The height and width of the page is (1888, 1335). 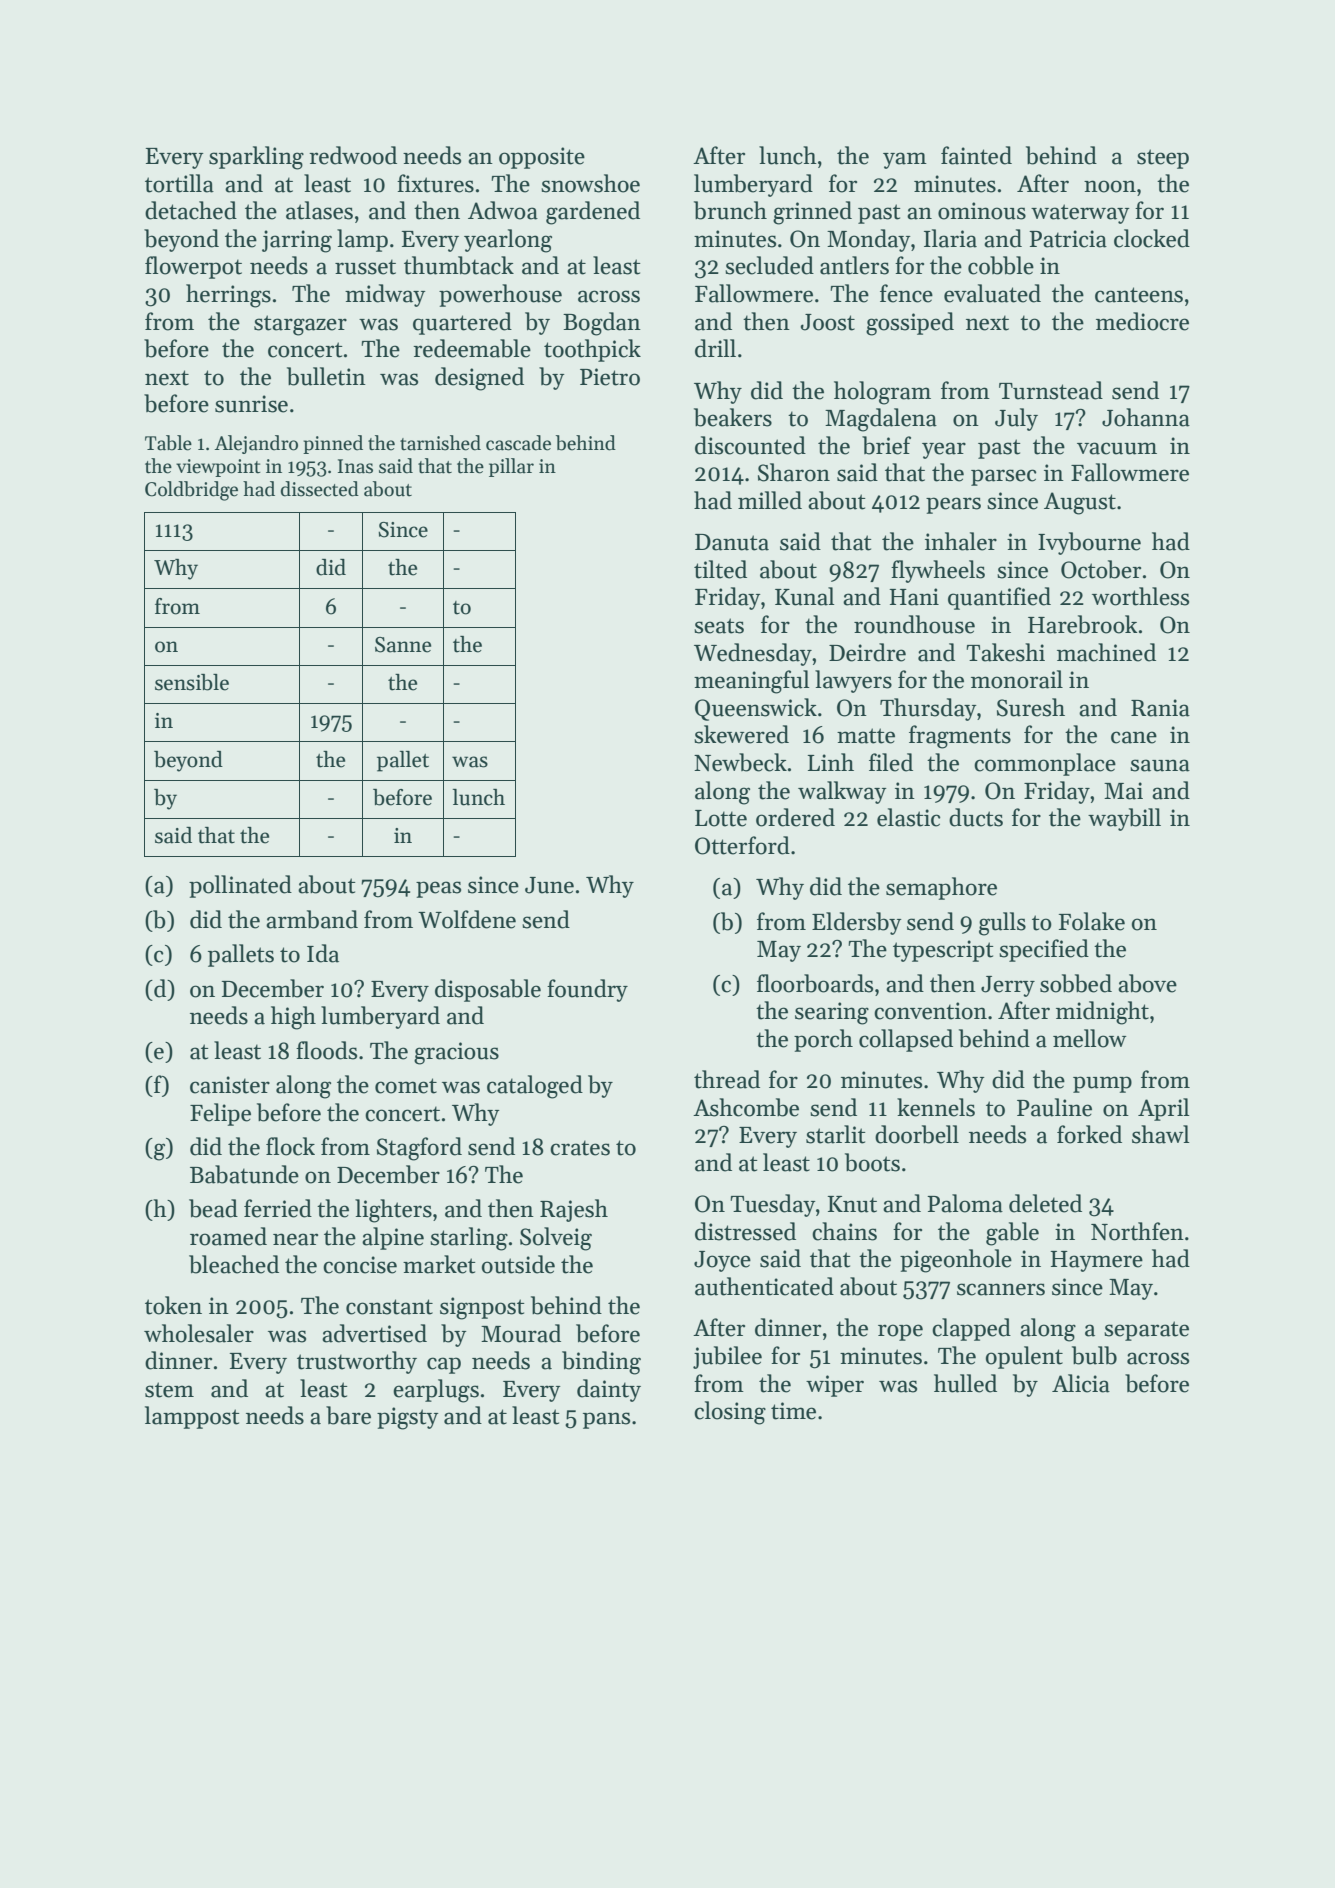 I want to click on convention, so click(x=930, y=1011).
